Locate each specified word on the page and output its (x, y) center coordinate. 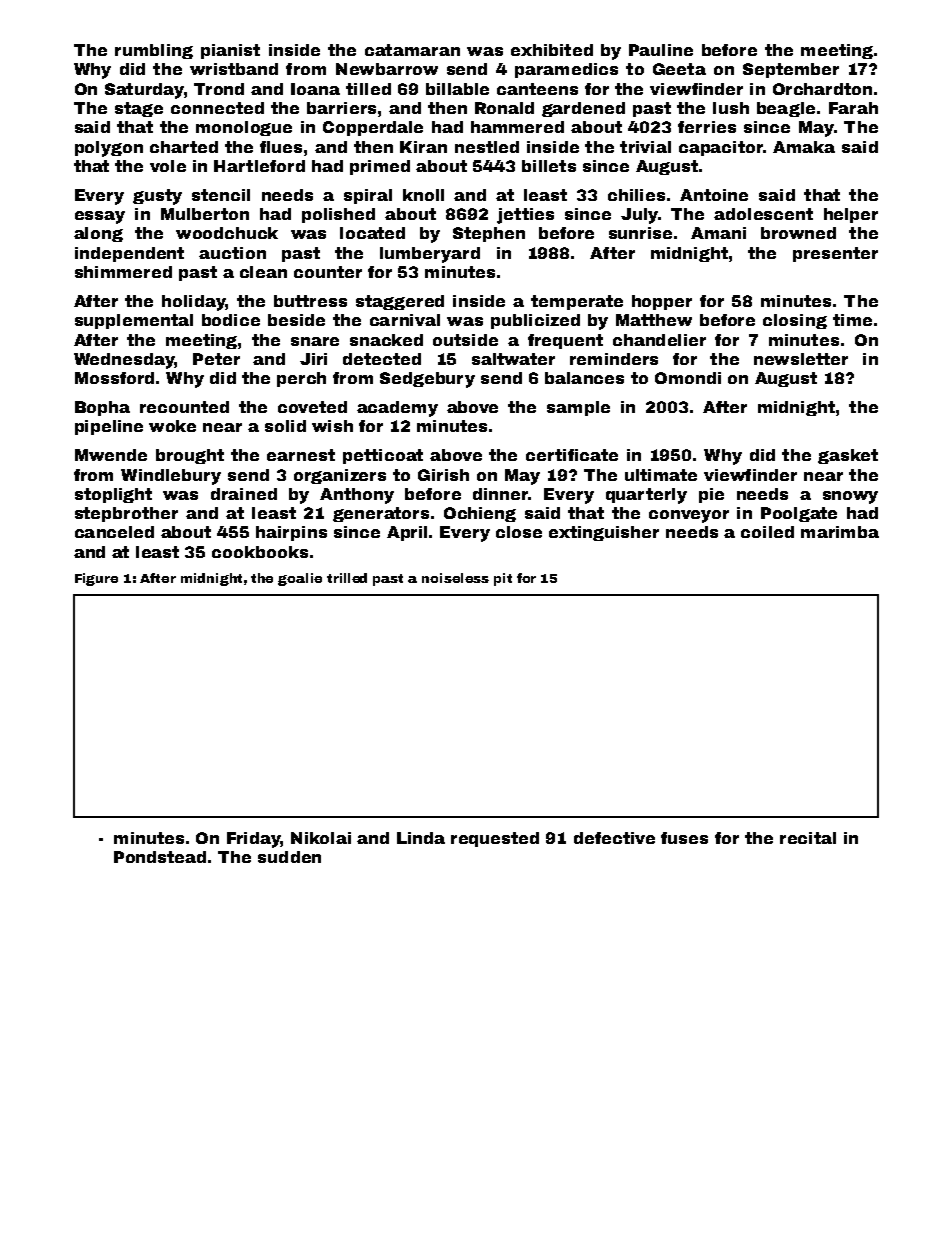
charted (184, 147)
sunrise (640, 233)
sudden (289, 857)
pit (503, 579)
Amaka (804, 147)
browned (798, 233)
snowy (850, 497)
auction (232, 253)
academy (397, 409)
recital (808, 838)
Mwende (111, 455)
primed (380, 167)
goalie (300, 579)
